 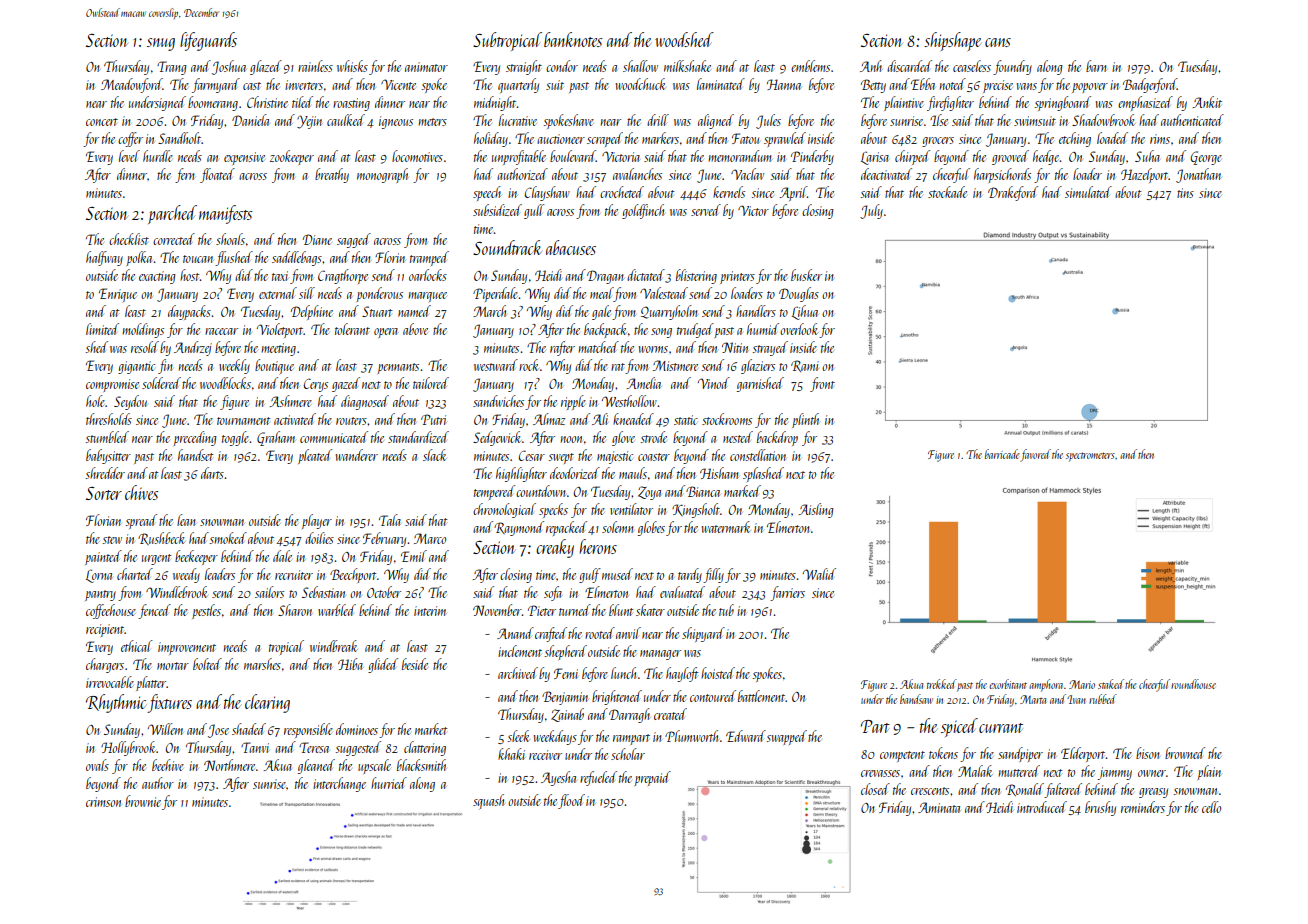 I want to click on straight, so click(x=524, y=67).
